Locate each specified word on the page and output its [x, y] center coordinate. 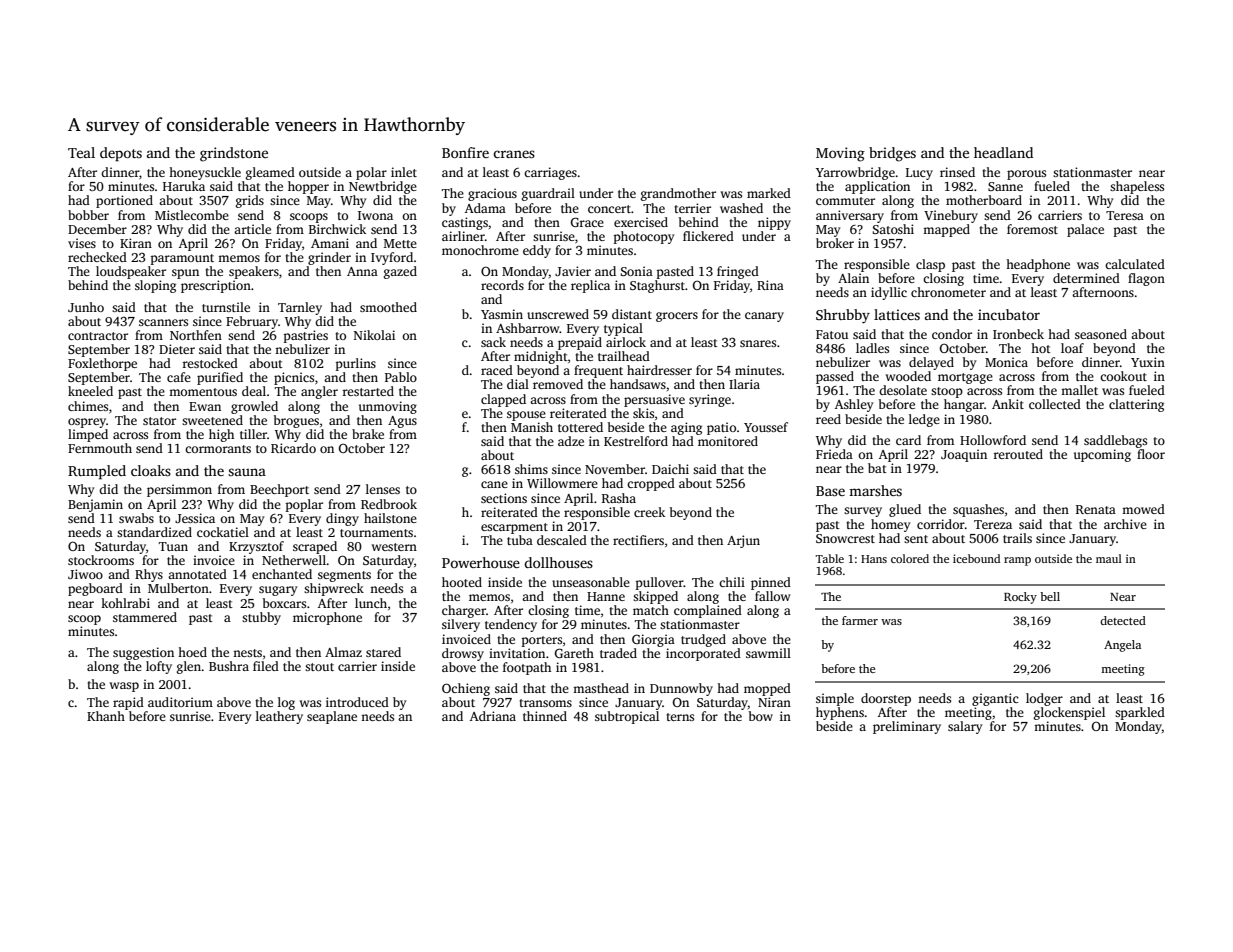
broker [835, 243]
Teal [81, 152]
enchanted [282, 574]
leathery [279, 717]
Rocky [1020, 598]
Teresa [1125, 215]
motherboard [984, 200]
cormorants [218, 449]
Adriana [493, 716]
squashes [978, 510]
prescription [216, 286]
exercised [641, 222]
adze [571, 441]
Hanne [606, 596]
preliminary [907, 727]
